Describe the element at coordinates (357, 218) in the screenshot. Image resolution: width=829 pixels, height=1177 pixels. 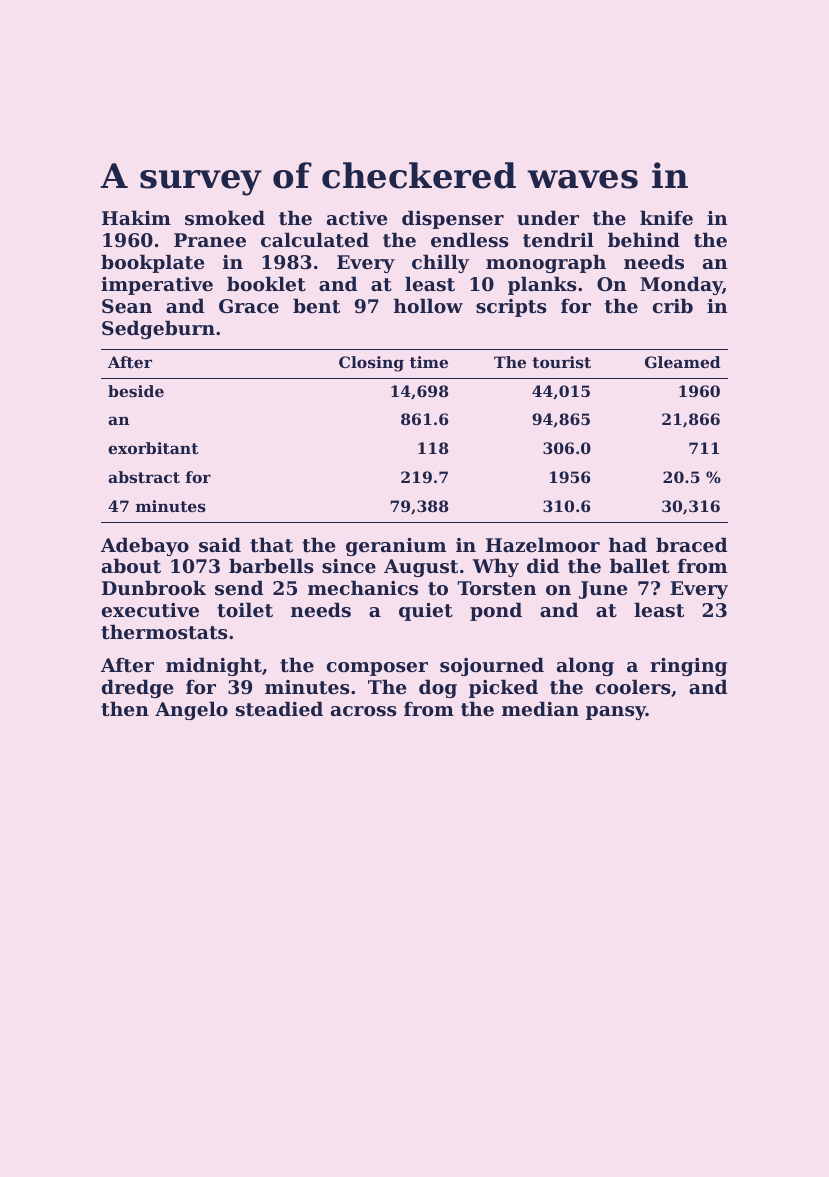
I see `active` at that location.
